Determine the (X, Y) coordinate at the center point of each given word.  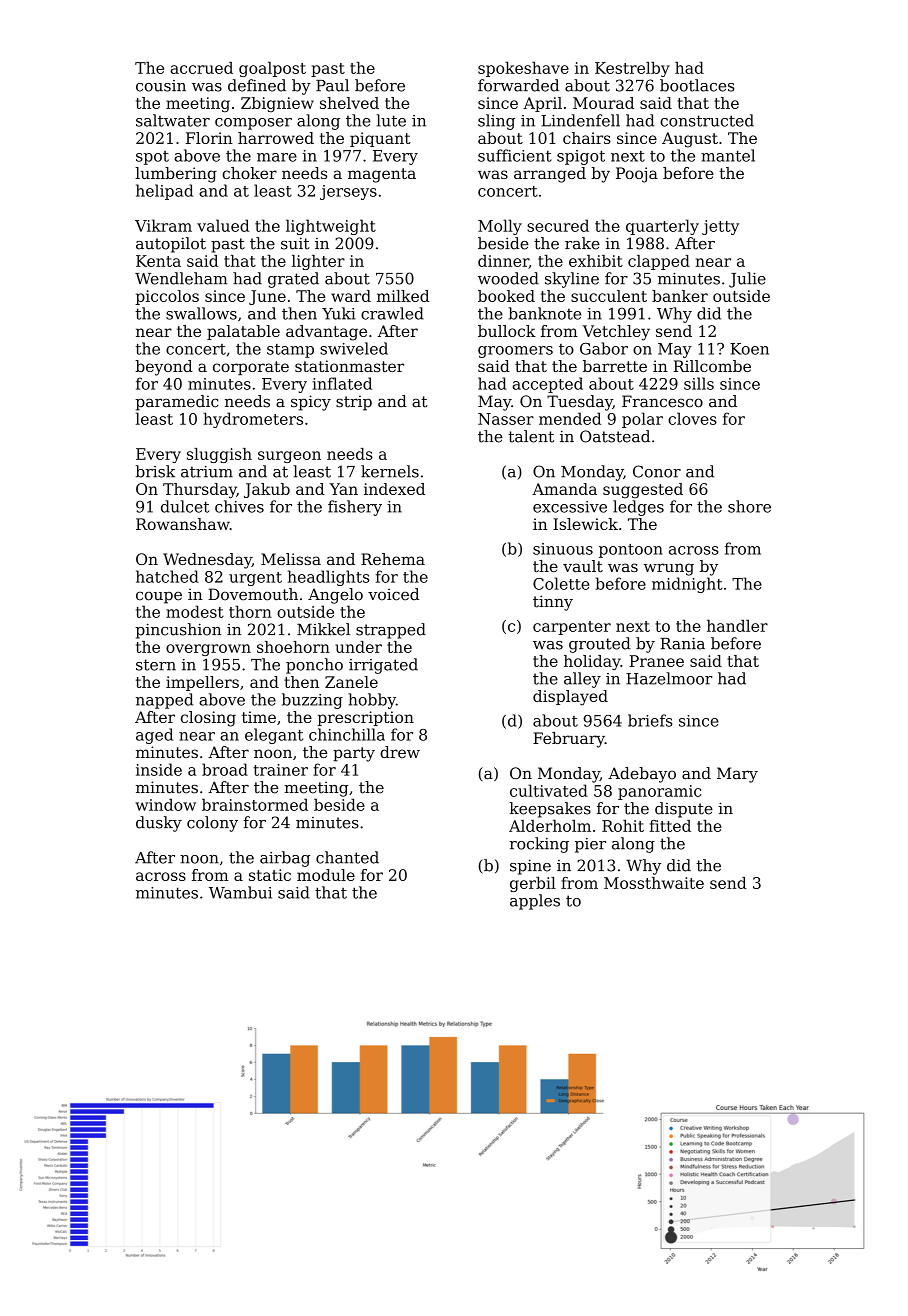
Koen (749, 349)
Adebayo (642, 775)
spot (152, 158)
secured (558, 225)
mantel (728, 155)
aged (154, 736)
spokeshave (523, 69)
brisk (155, 471)
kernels (390, 471)
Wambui (240, 892)
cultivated (549, 790)
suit (295, 243)
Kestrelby (632, 69)
